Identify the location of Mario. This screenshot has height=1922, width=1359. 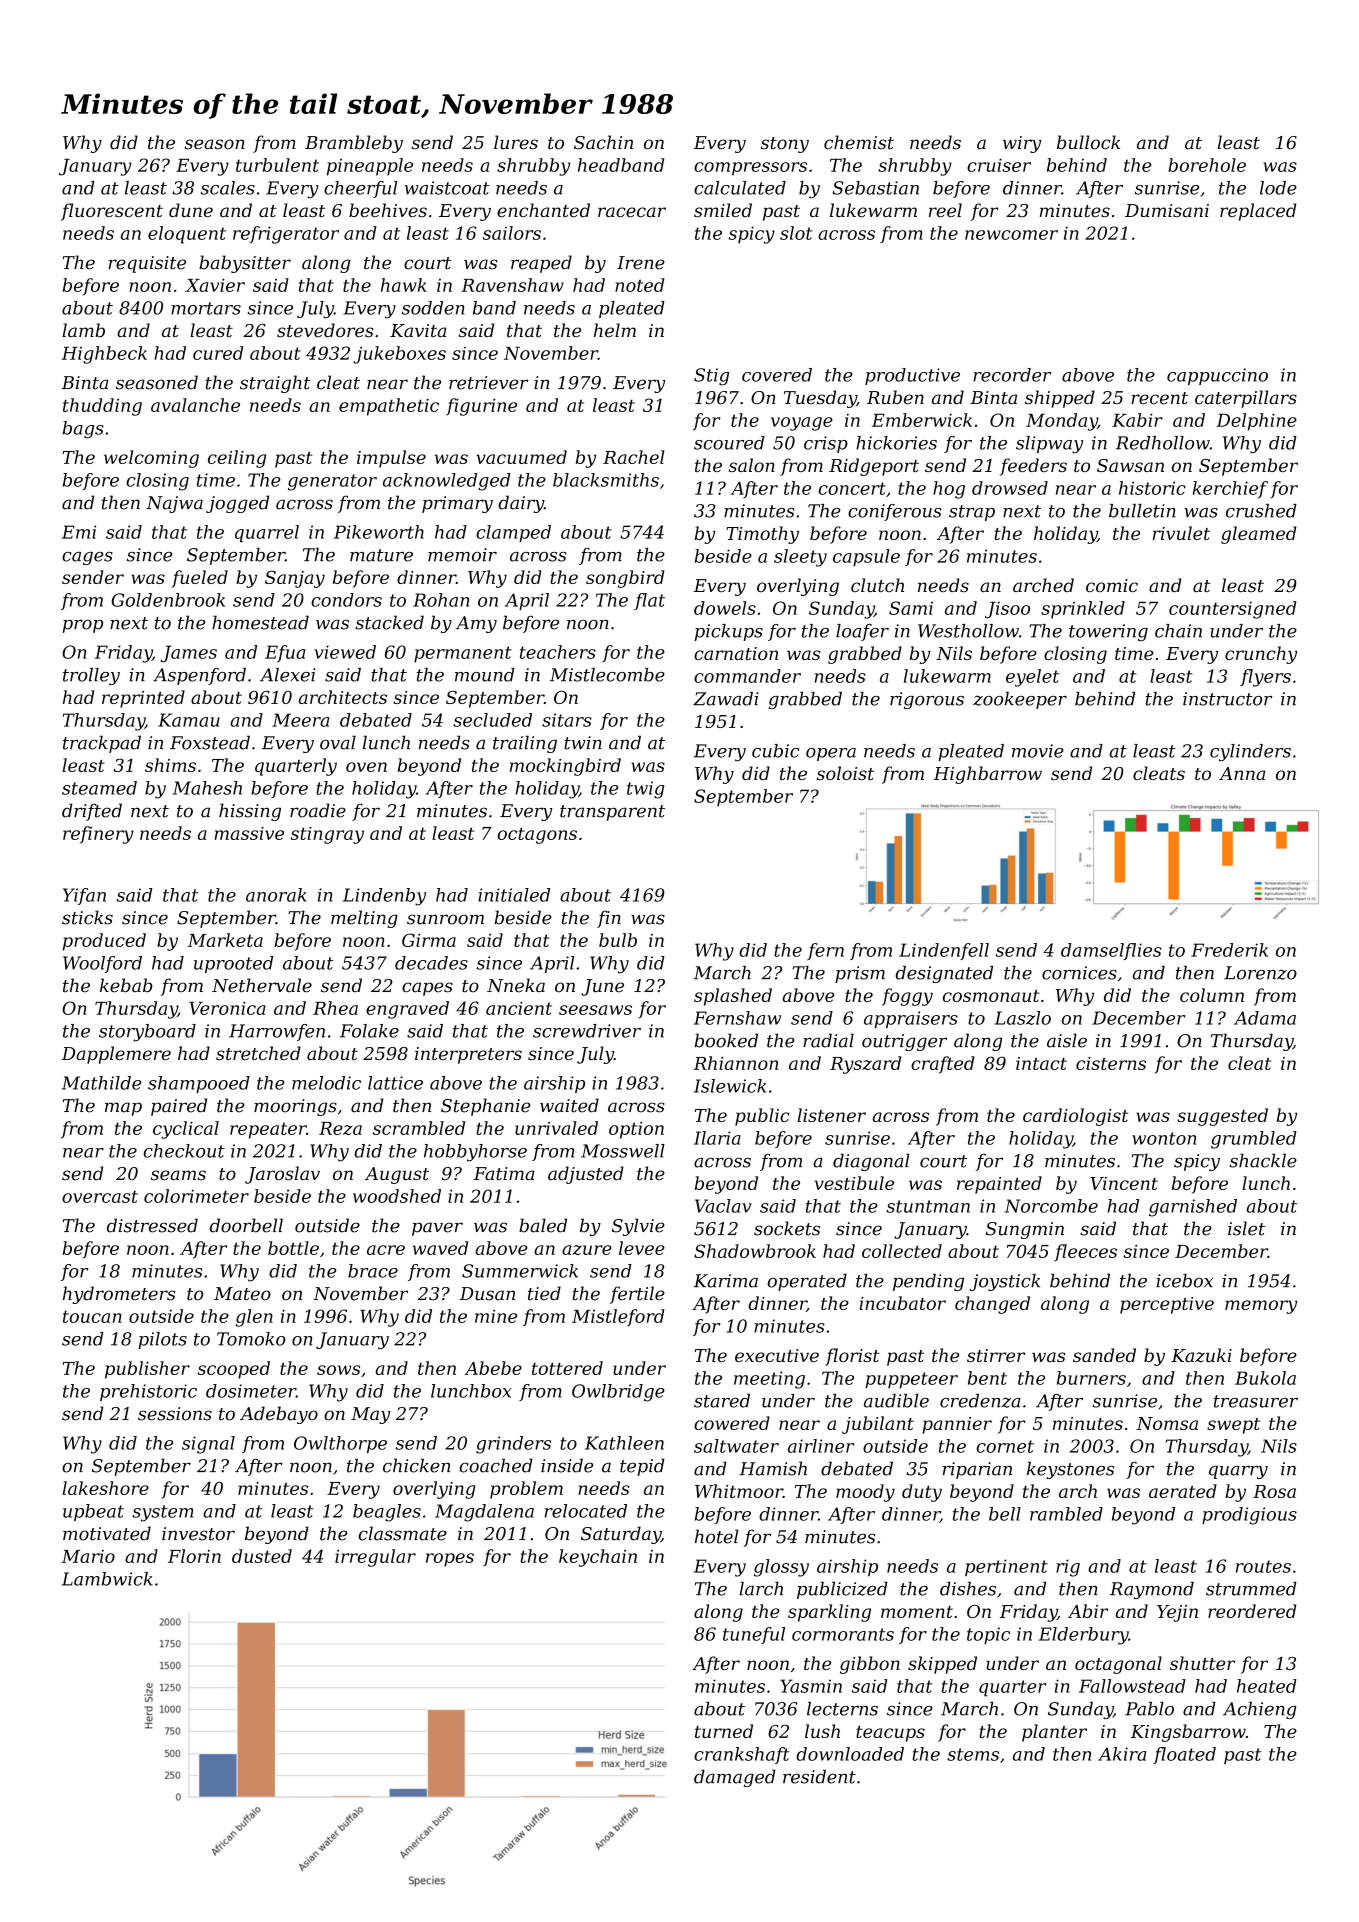
(88, 1556).
